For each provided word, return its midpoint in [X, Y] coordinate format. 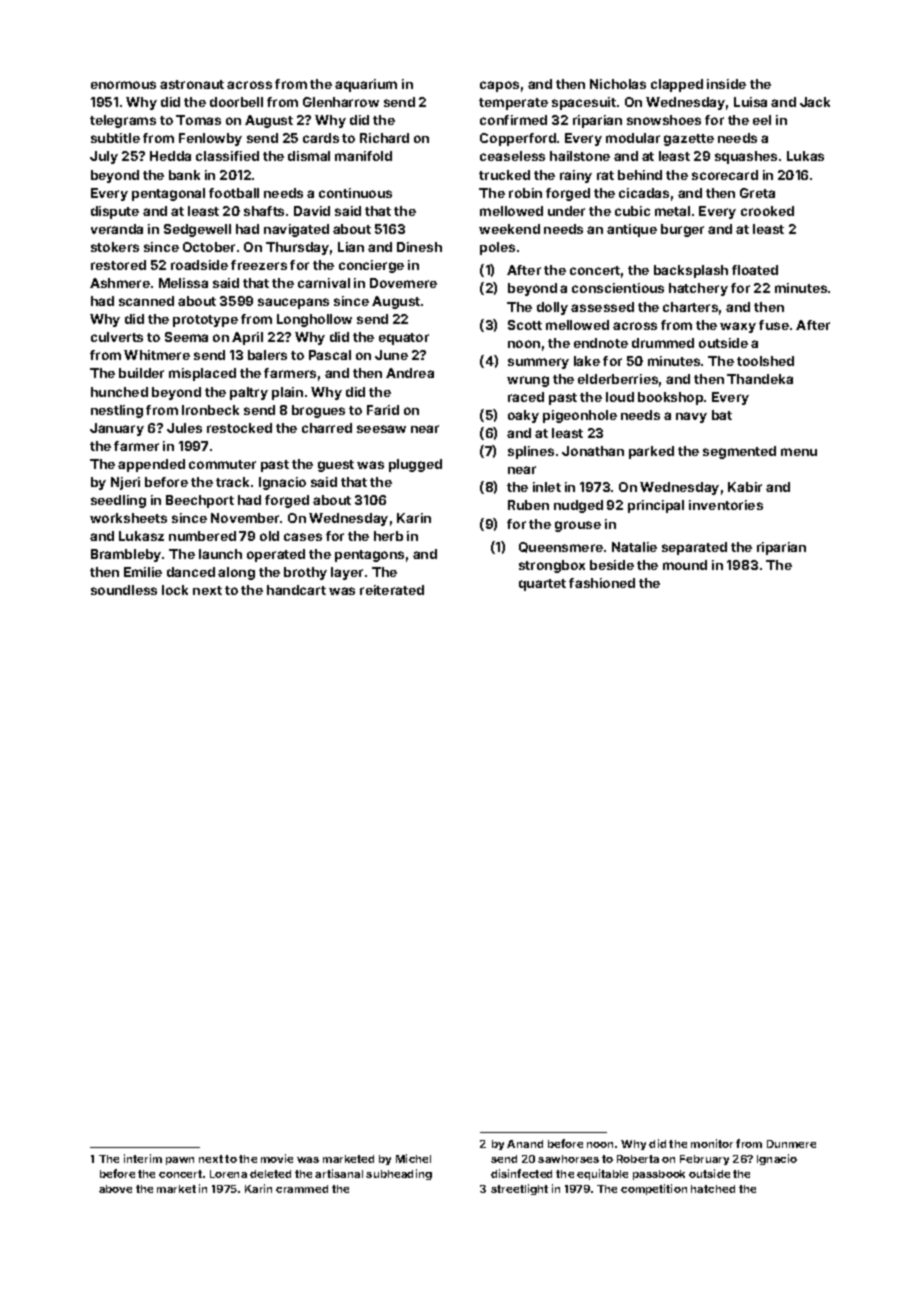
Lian [351, 247]
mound [685, 565]
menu [799, 452]
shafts [264, 211]
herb [388, 536]
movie [277, 1158]
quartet [542, 585]
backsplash [691, 271]
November [245, 518]
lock [175, 590]
